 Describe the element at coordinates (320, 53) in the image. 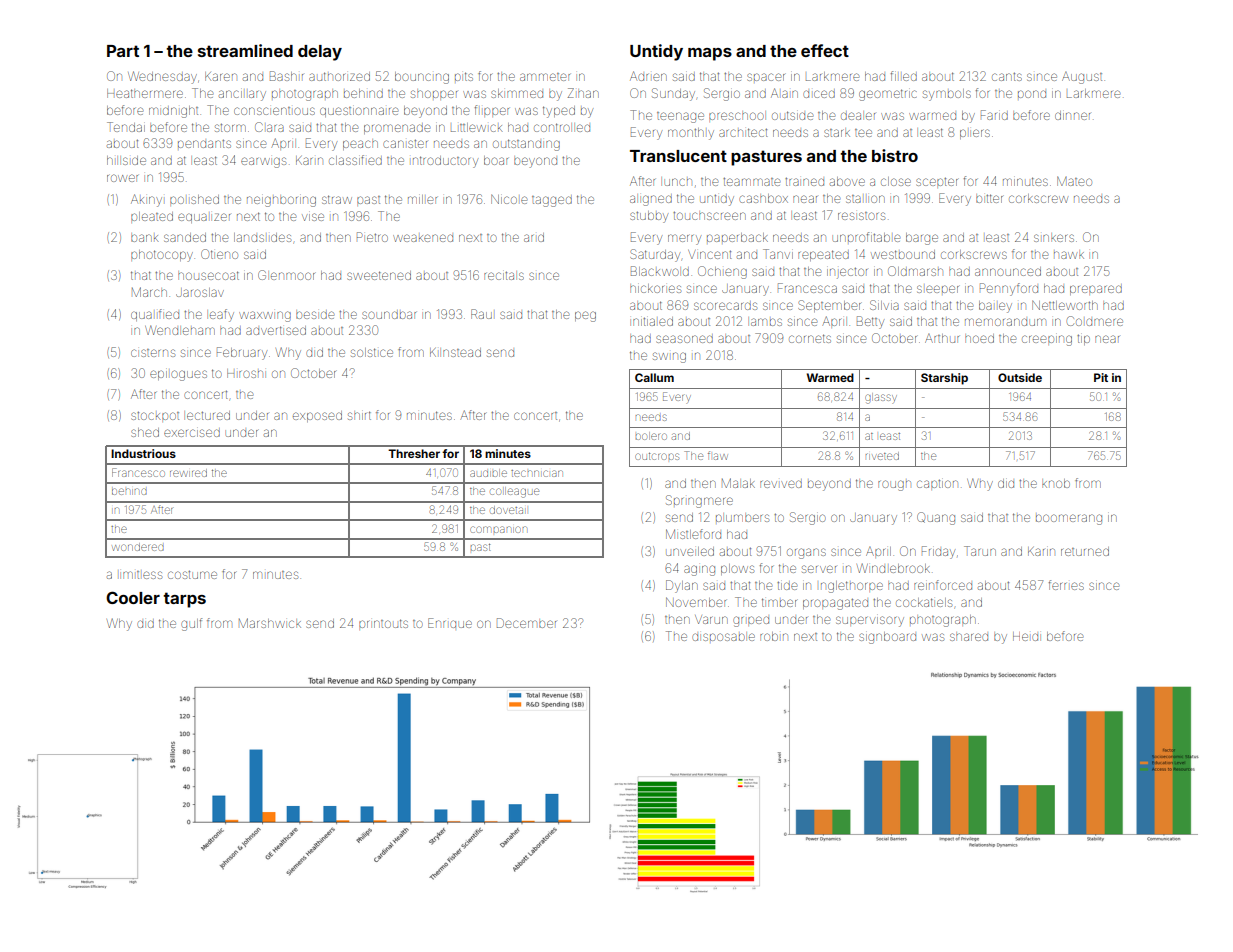

I see `delay` at that location.
